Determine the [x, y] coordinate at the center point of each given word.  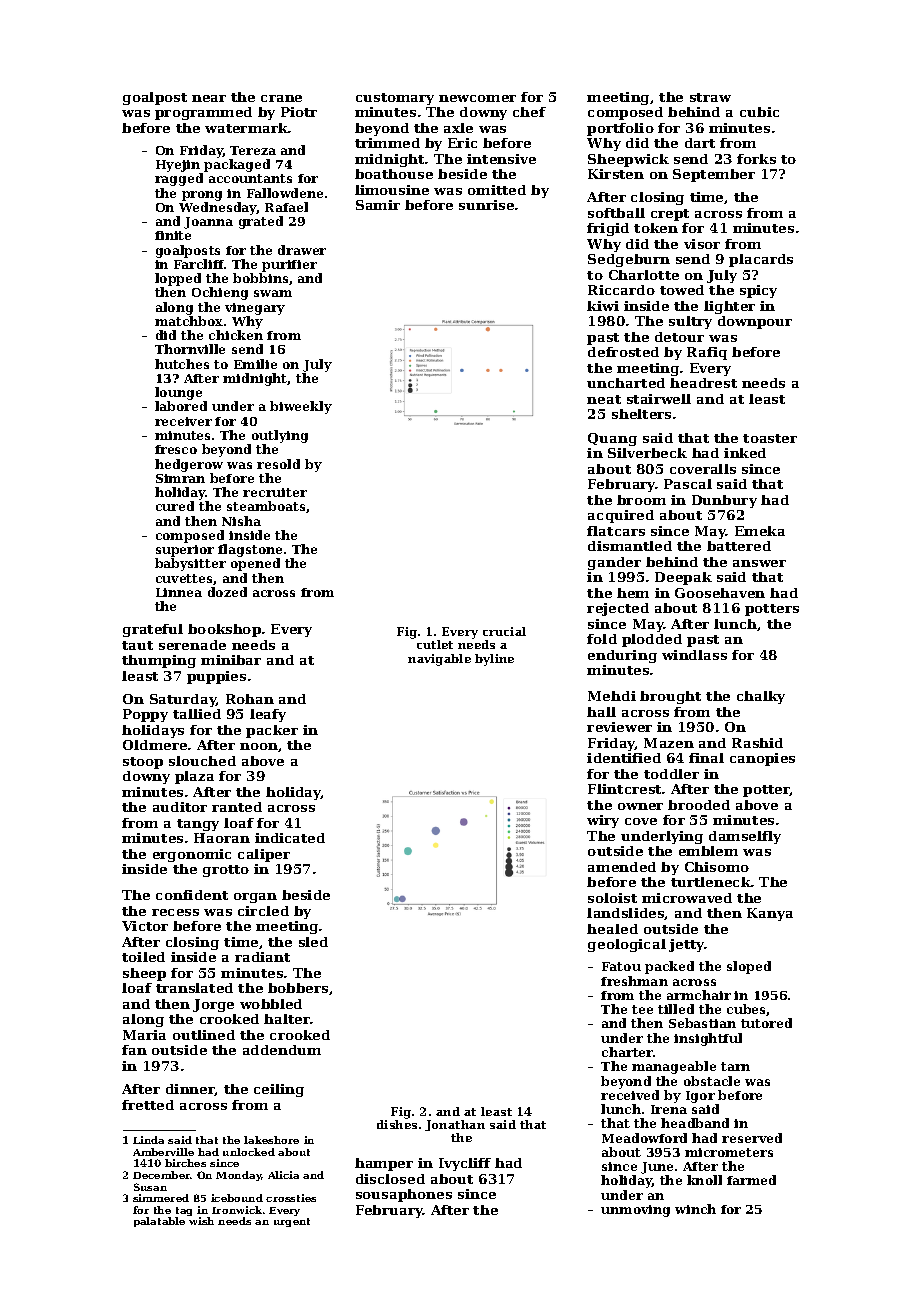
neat [604, 399]
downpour [755, 322]
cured [175, 506]
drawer [302, 250]
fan [134, 1050]
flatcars [616, 531]
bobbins [260, 278]
